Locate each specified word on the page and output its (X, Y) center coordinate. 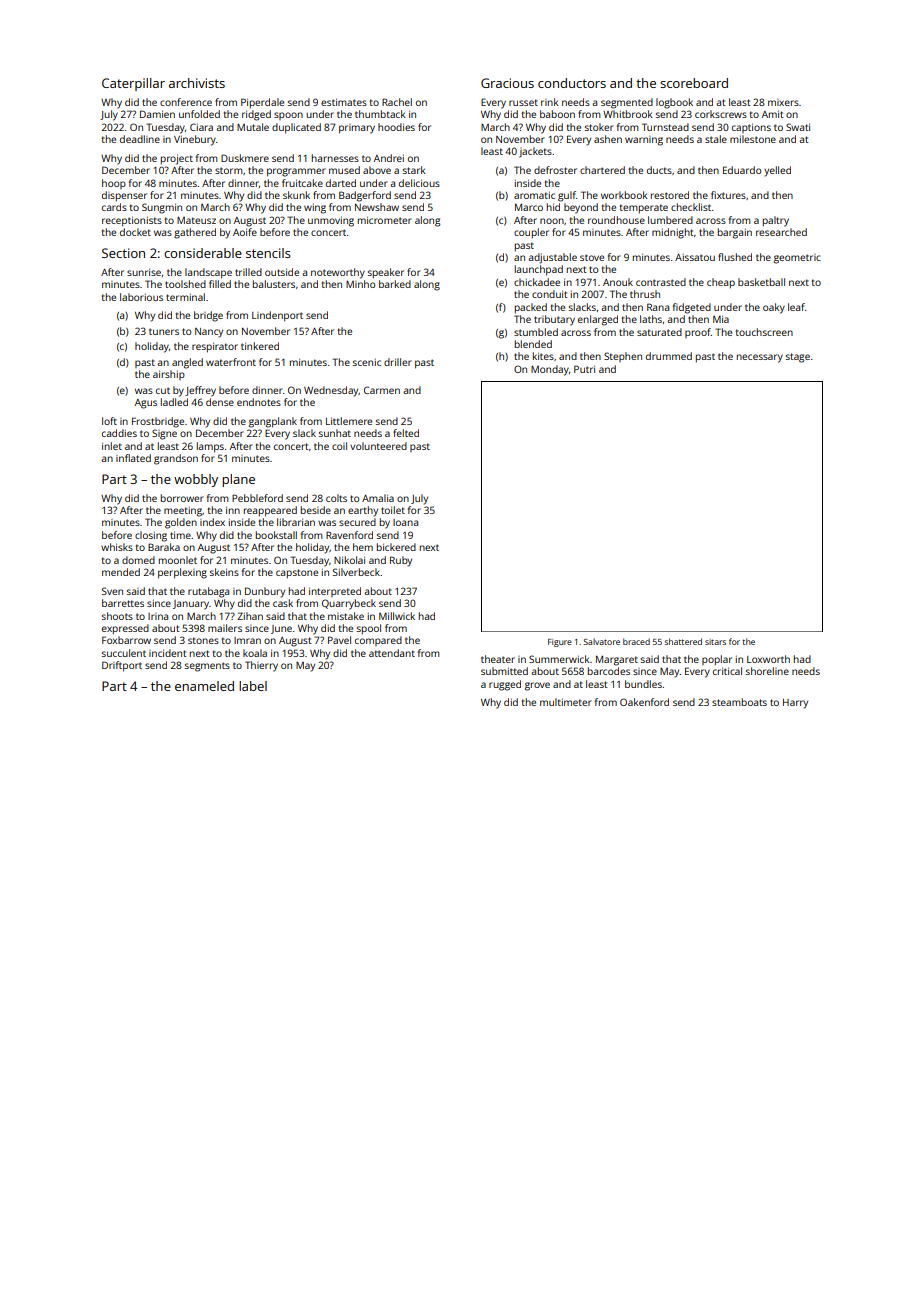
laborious (141, 297)
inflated (133, 458)
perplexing (182, 573)
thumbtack (380, 114)
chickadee (537, 282)
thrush (645, 294)
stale (716, 139)
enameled (204, 686)
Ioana (405, 522)
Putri (584, 369)
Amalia (378, 498)
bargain (735, 233)
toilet (393, 510)
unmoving (331, 222)
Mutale (253, 127)
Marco (529, 207)
